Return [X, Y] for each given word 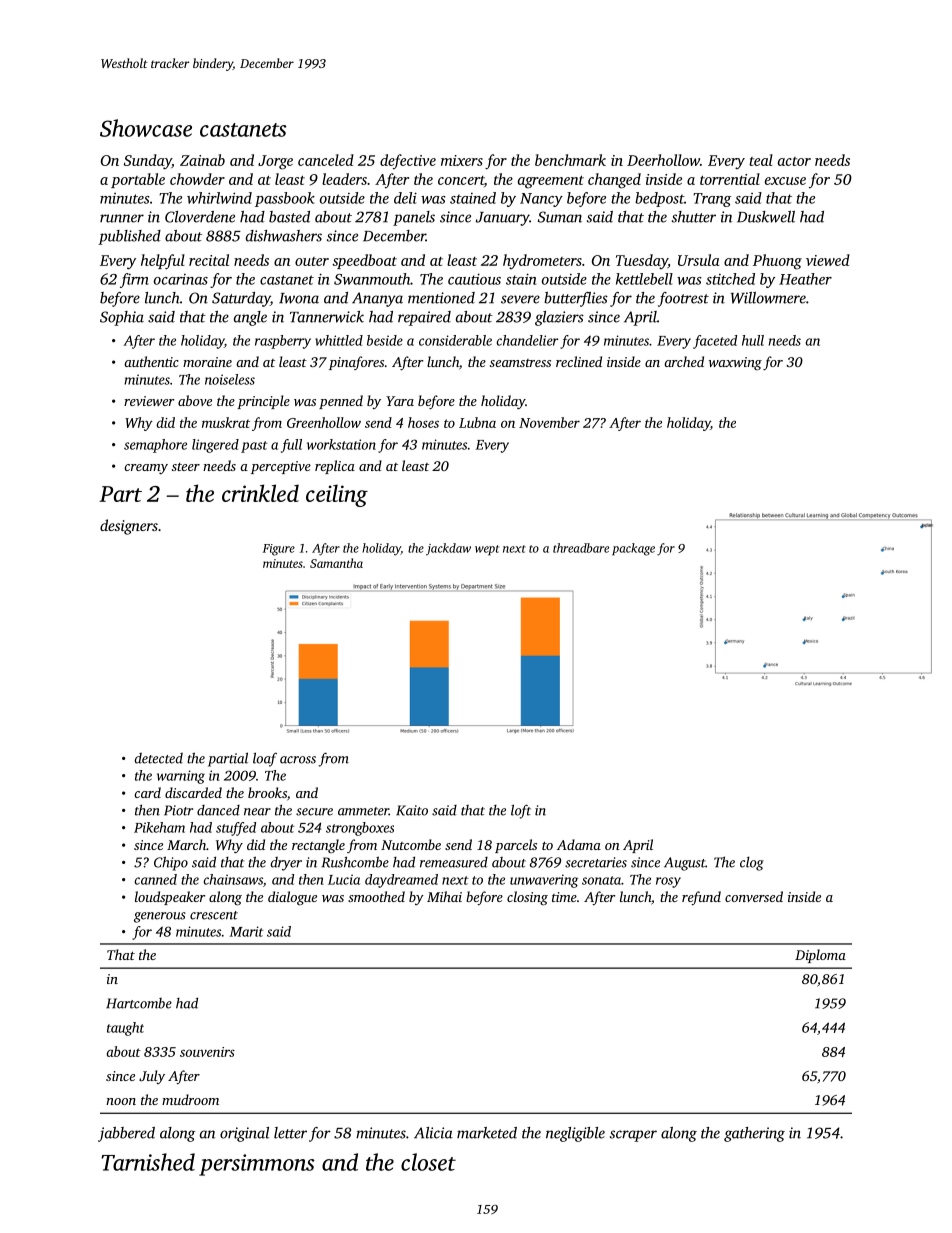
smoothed [376, 896]
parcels [516, 846]
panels [414, 218]
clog [752, 864]
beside [385, 340]
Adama [579, 844]
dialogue [292, 898]
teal [761, 160]
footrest [683, 299]
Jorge [275, 162]
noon [121, 1101]
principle [263, 402]
